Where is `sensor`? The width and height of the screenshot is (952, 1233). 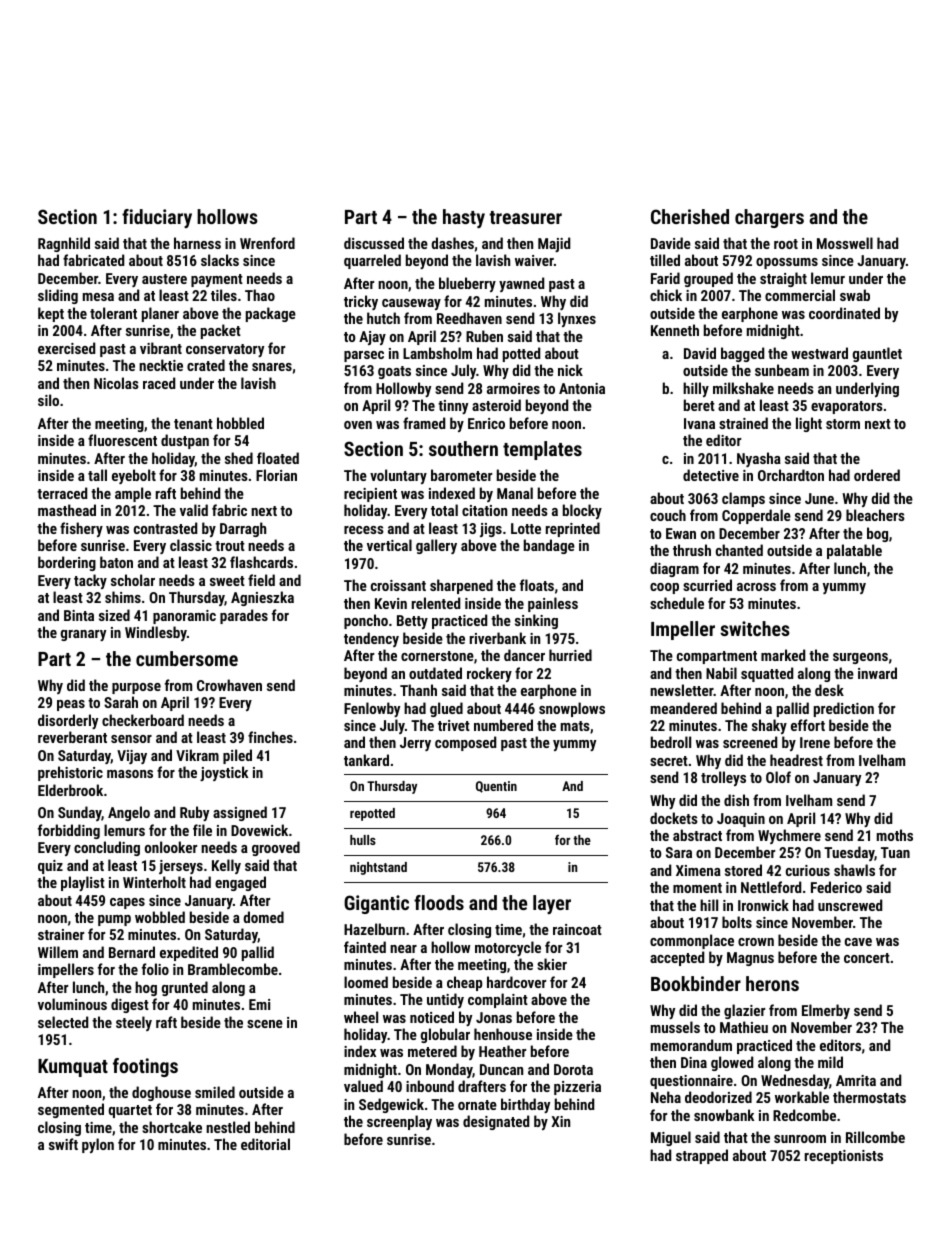
sensor is located at coordinates (131, 739).
